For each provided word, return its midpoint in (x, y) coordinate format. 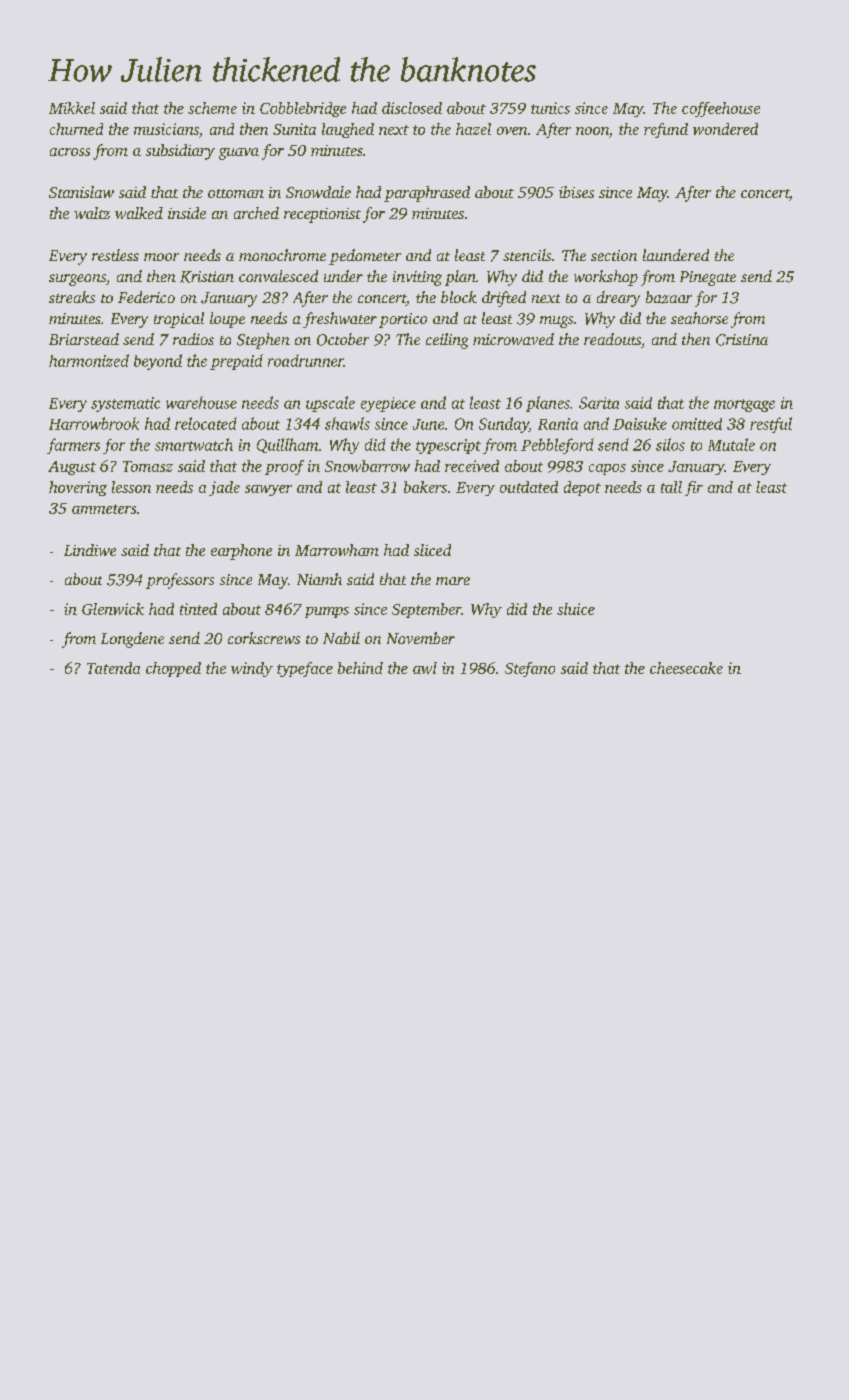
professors (180, 581)
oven (512, 131)
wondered (725, 129)
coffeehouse (721, 109)
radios (193, 339)
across (70, 152)
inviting (417, 278)
